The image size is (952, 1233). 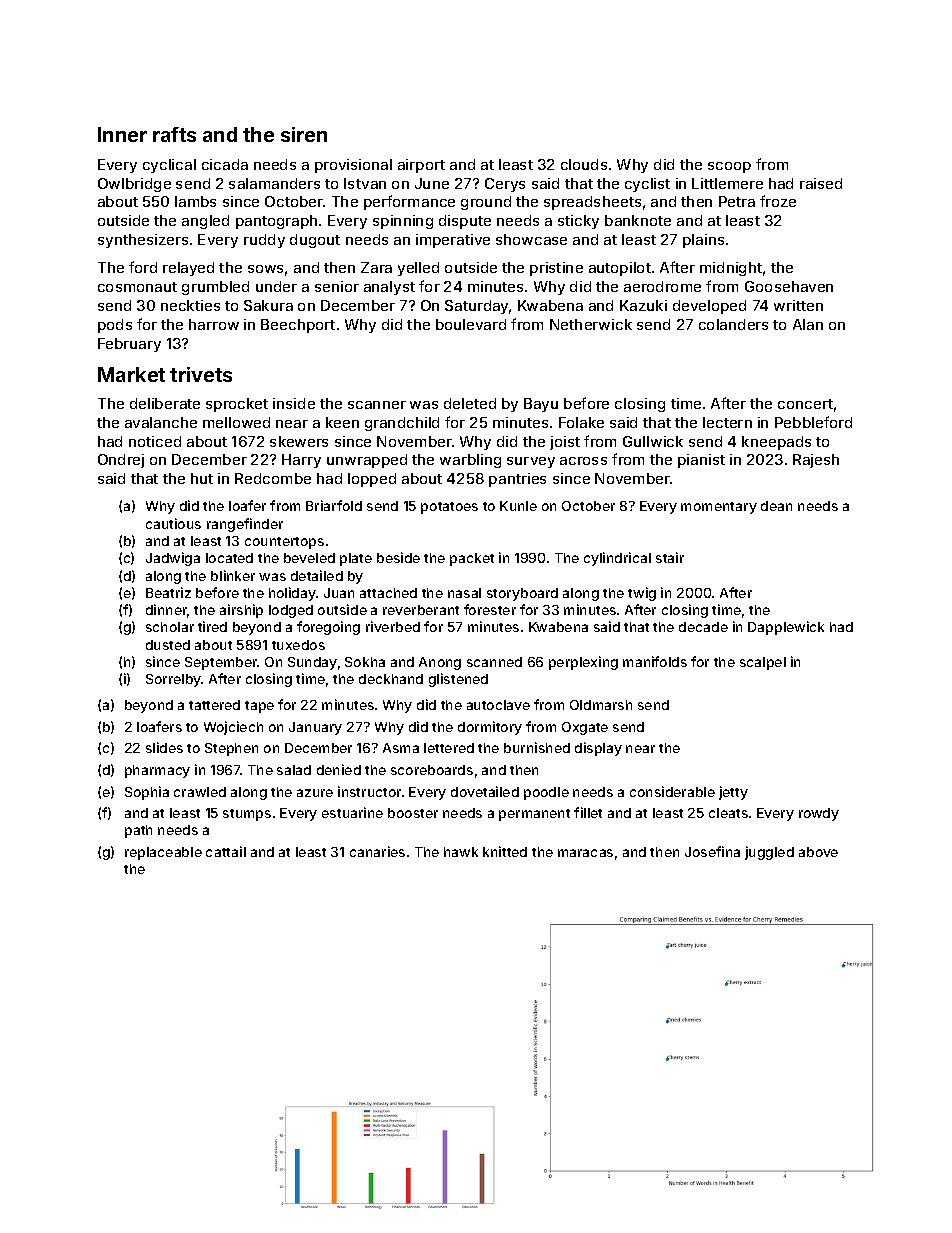 I want to click on midnight, so click(x=731, y=269).
